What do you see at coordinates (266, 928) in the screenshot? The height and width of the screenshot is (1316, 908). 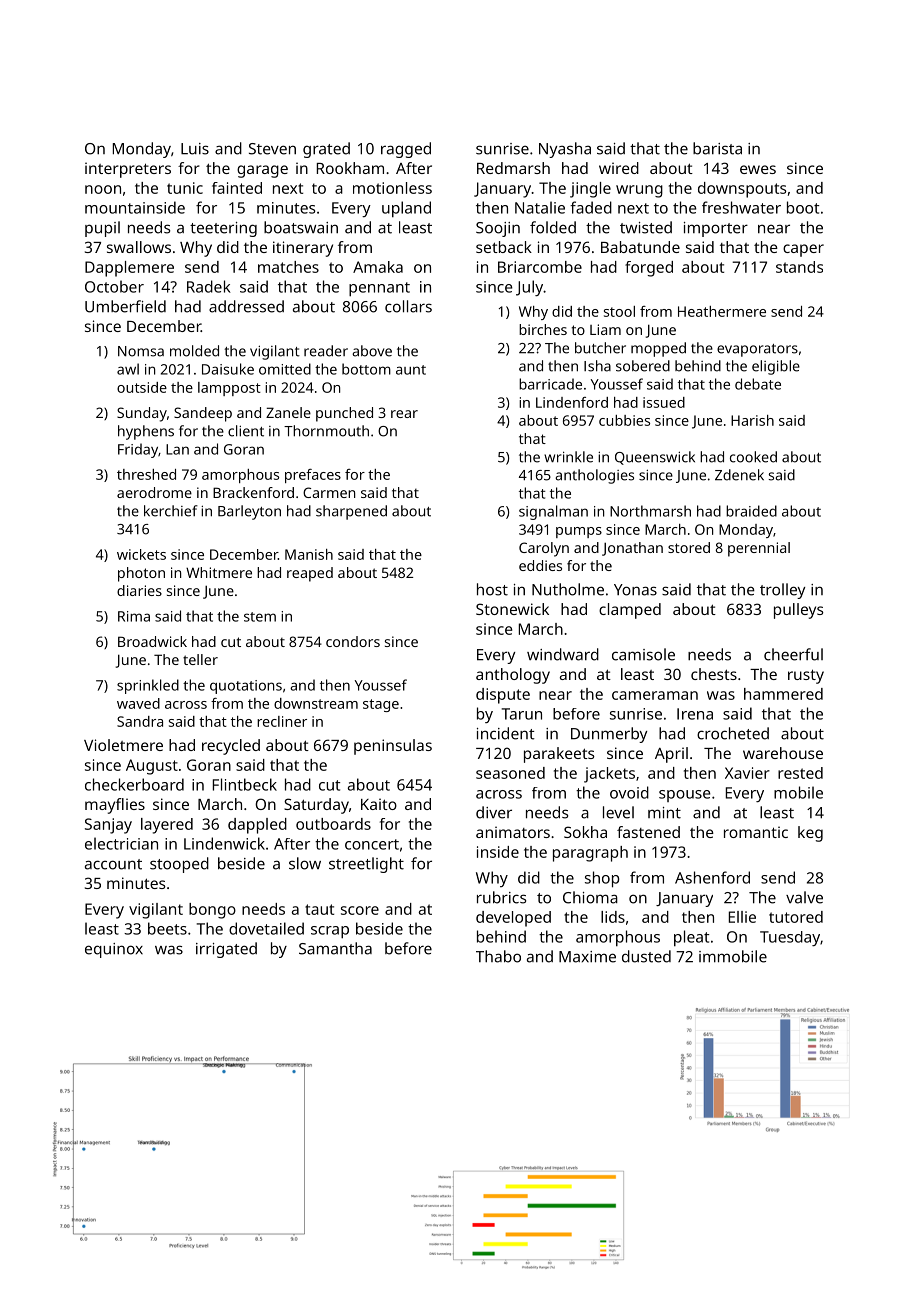 I see `dovetailed` at bounding box center [266, 928].
